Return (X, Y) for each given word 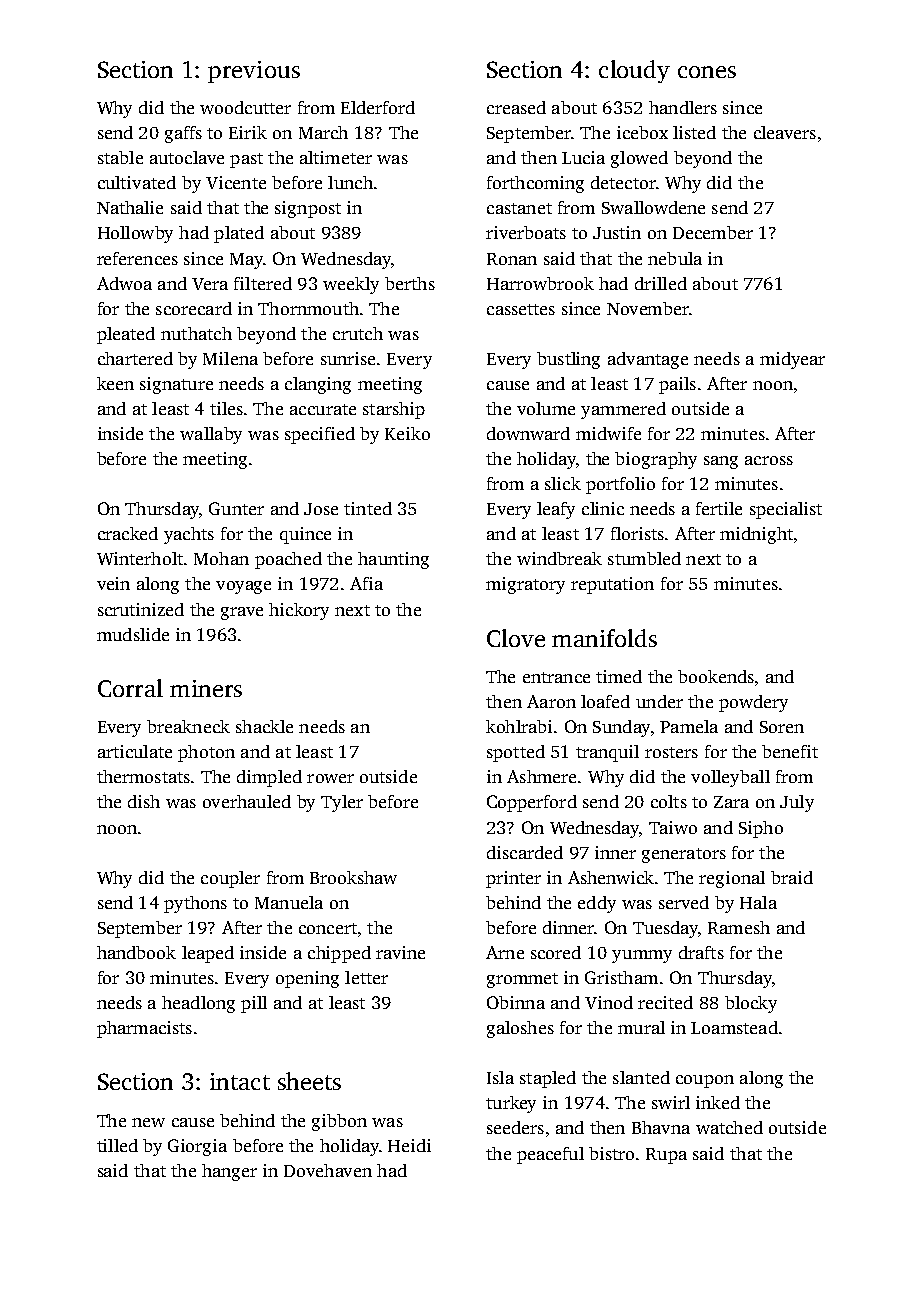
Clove (516, 638)
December (713, 232)
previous (254, 72)
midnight (756, 535)
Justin (617, 232)
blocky (751, 1004)
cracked (128, 533)
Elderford (378, 107)
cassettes (521, 309)
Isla (500, 1077)
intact (240, 1081)
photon (206, 753)
